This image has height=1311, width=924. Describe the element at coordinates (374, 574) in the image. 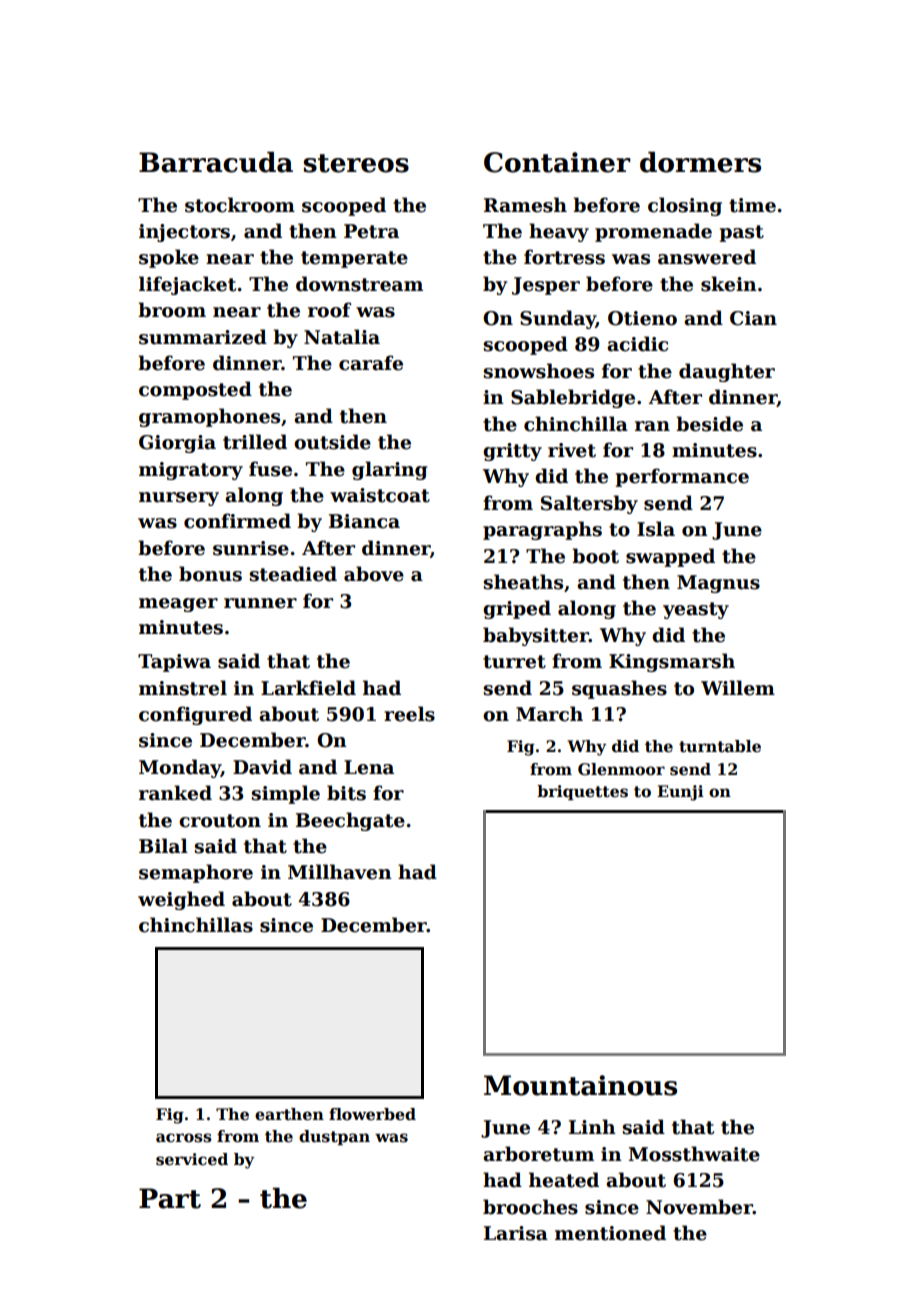

I see `above` at that location.
